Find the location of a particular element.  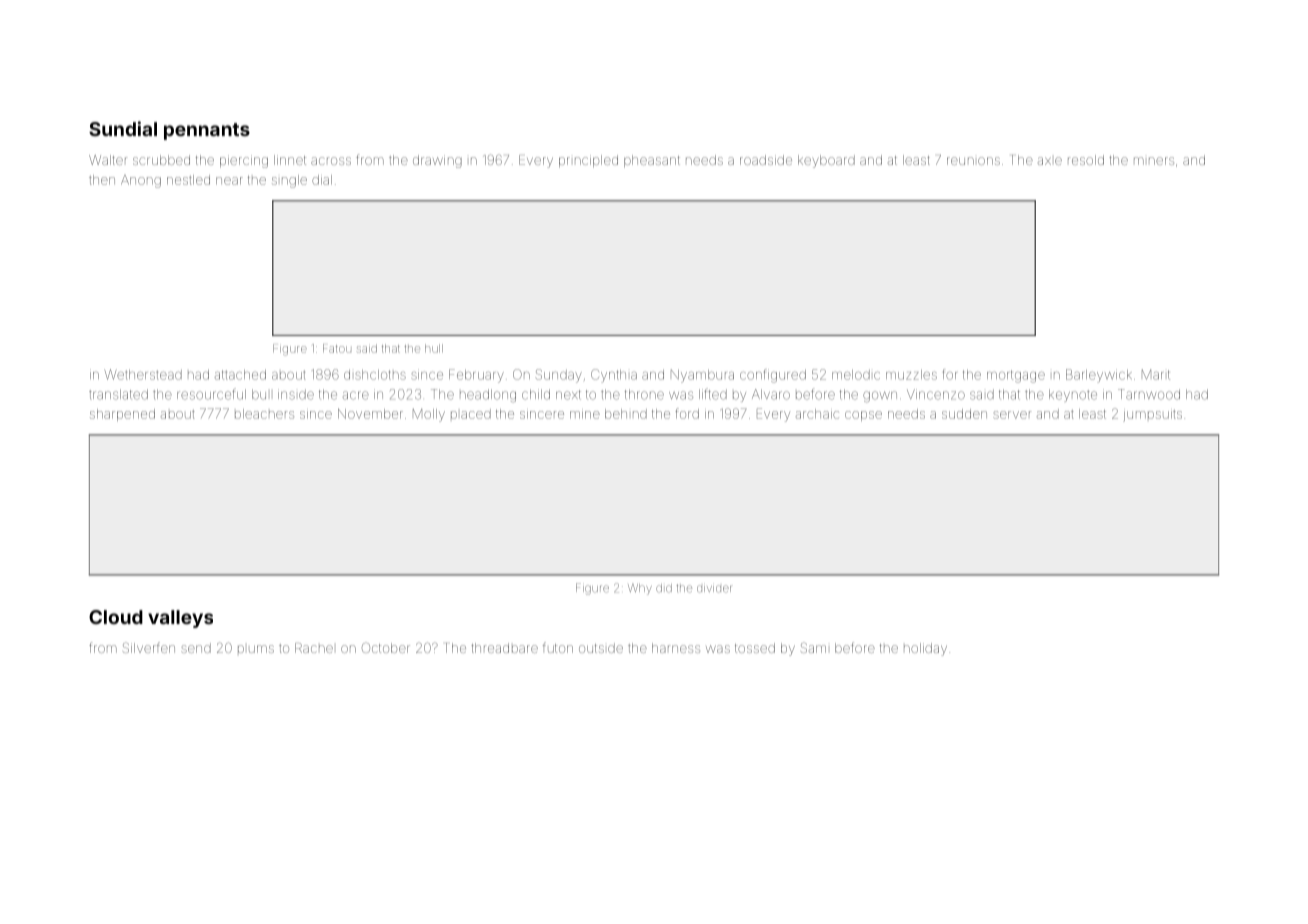

hull is located at coordinates (434, 348).
